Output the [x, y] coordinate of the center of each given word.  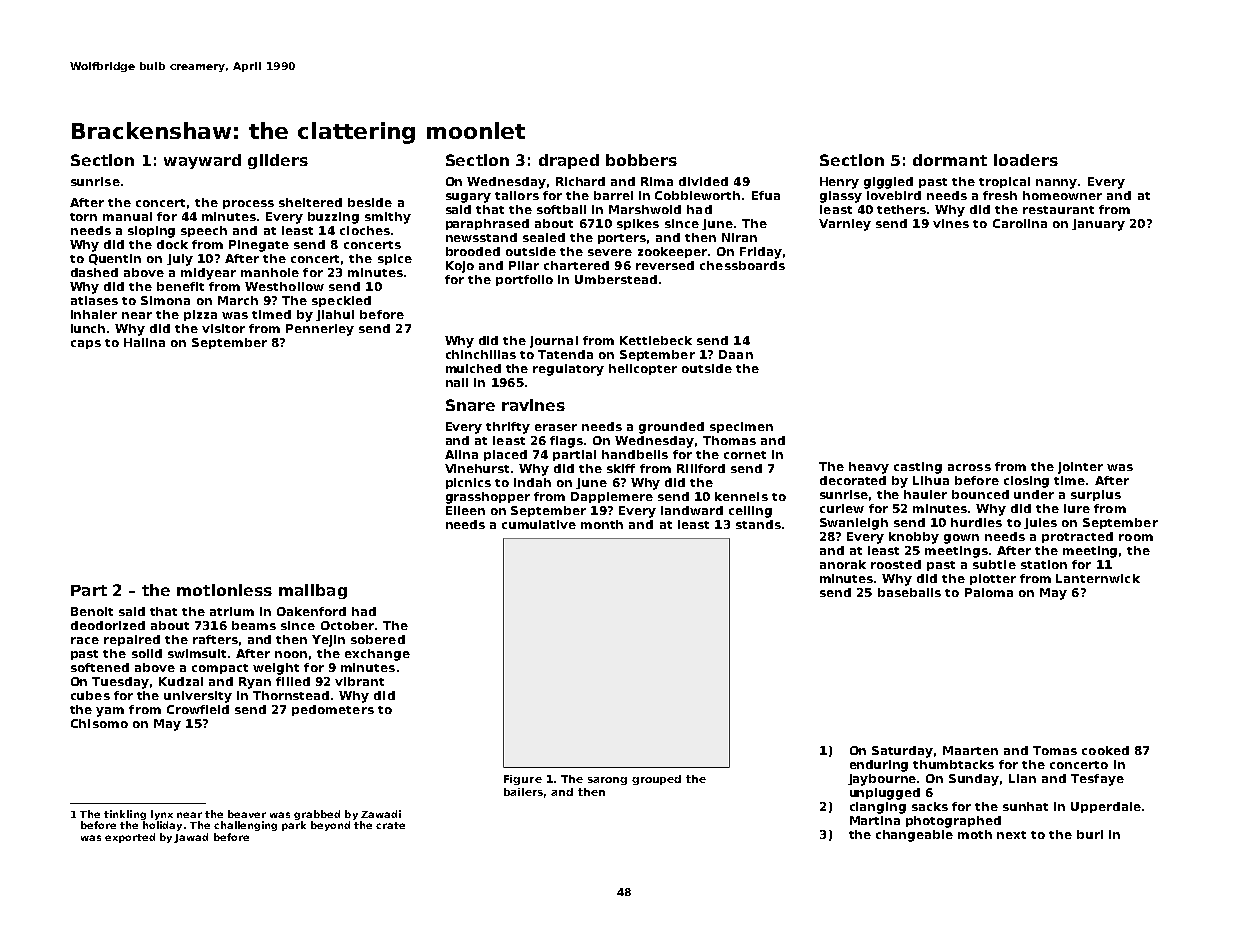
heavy [869, 468]
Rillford [701, 468]
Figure [523, 780]
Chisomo [99, 723]
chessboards [742, 265]
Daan [736, 354]
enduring [879, 766]
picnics [468, 483]
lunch [88, 328]
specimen [741, 427]
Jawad [191, 838]
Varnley [845, 225]
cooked [1105, 750]
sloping [151, 232]
